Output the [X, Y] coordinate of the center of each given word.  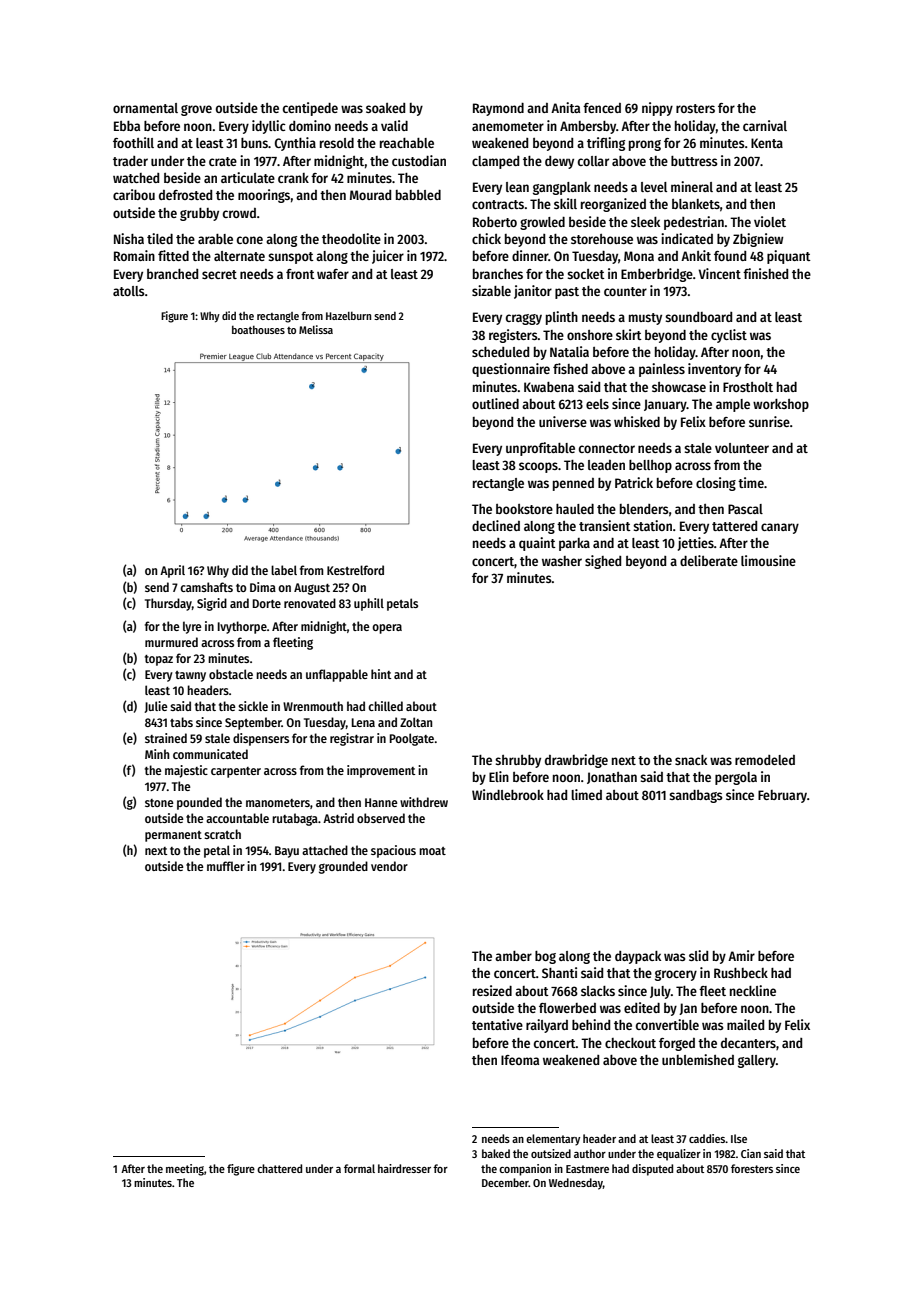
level [654, 187]
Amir [741, 955]
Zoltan [416, 722]
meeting [185, 1170]
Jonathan [612, 778]
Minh [157, 754]
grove [196, 110]
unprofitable [540, 449]
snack [691, 760]
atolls [129, 291]
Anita [565, 107]
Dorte [267, 603]
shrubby [518, 761]
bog [545, 957]
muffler [226, 866]
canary [780, 528]
